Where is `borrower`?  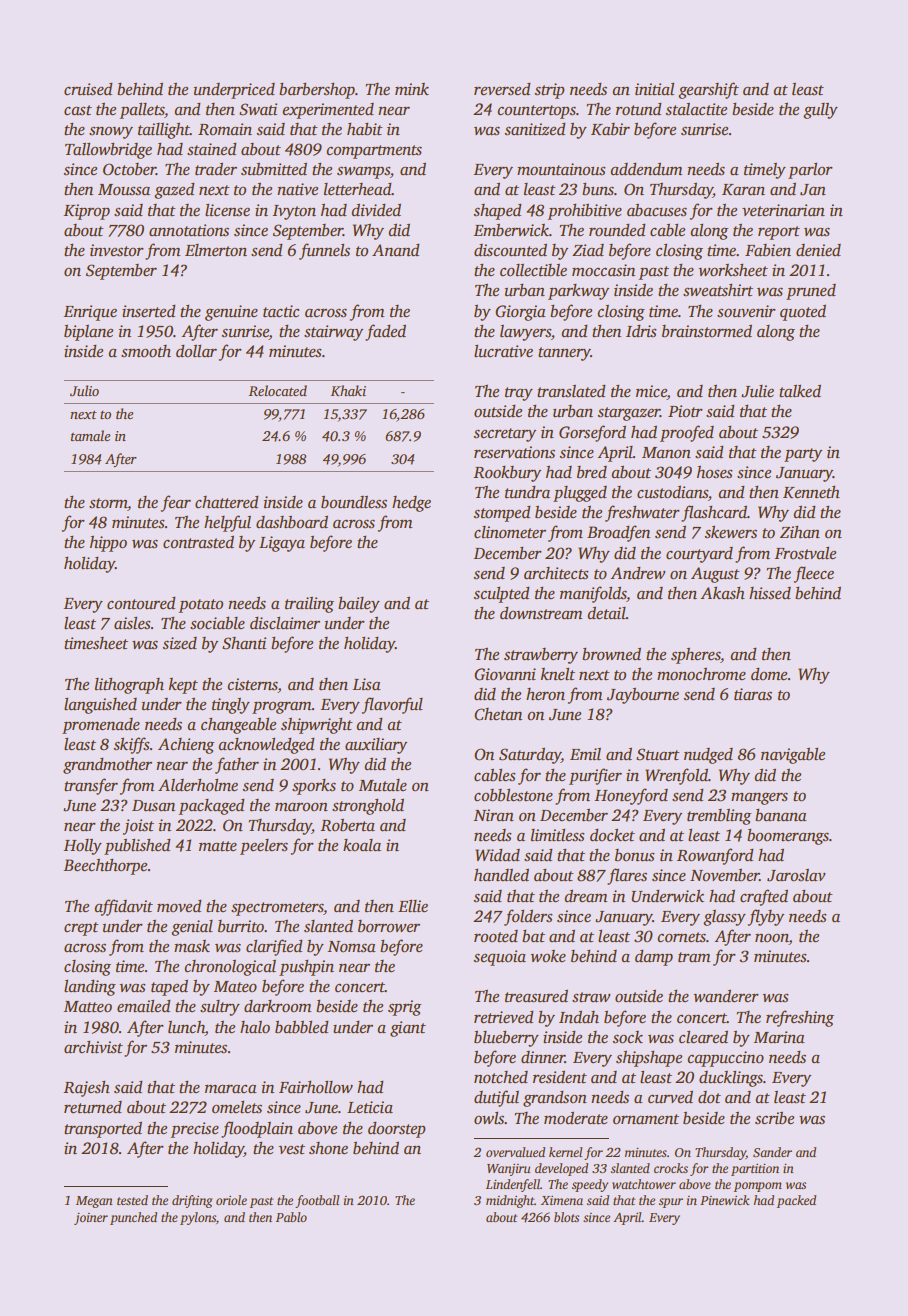
borrower is located at coordinates (389, 926).
